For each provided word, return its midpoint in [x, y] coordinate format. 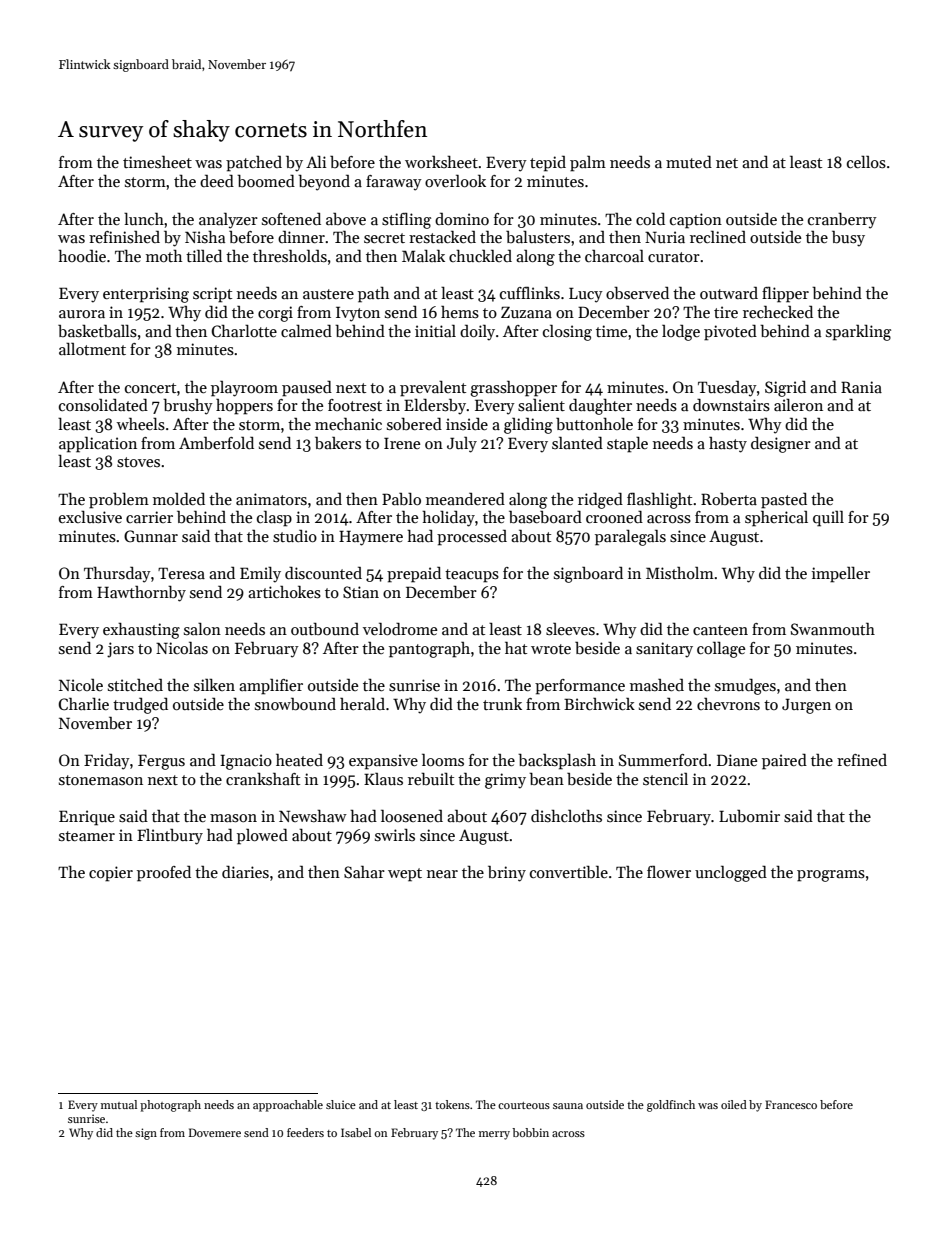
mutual [119, 1104]
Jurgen [806, 706]
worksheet [441, 162]
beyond [324, 183]
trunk [502, 704]
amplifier [271, 687]
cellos [866, 162]
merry [494, 1135]
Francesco [791, 1104]
